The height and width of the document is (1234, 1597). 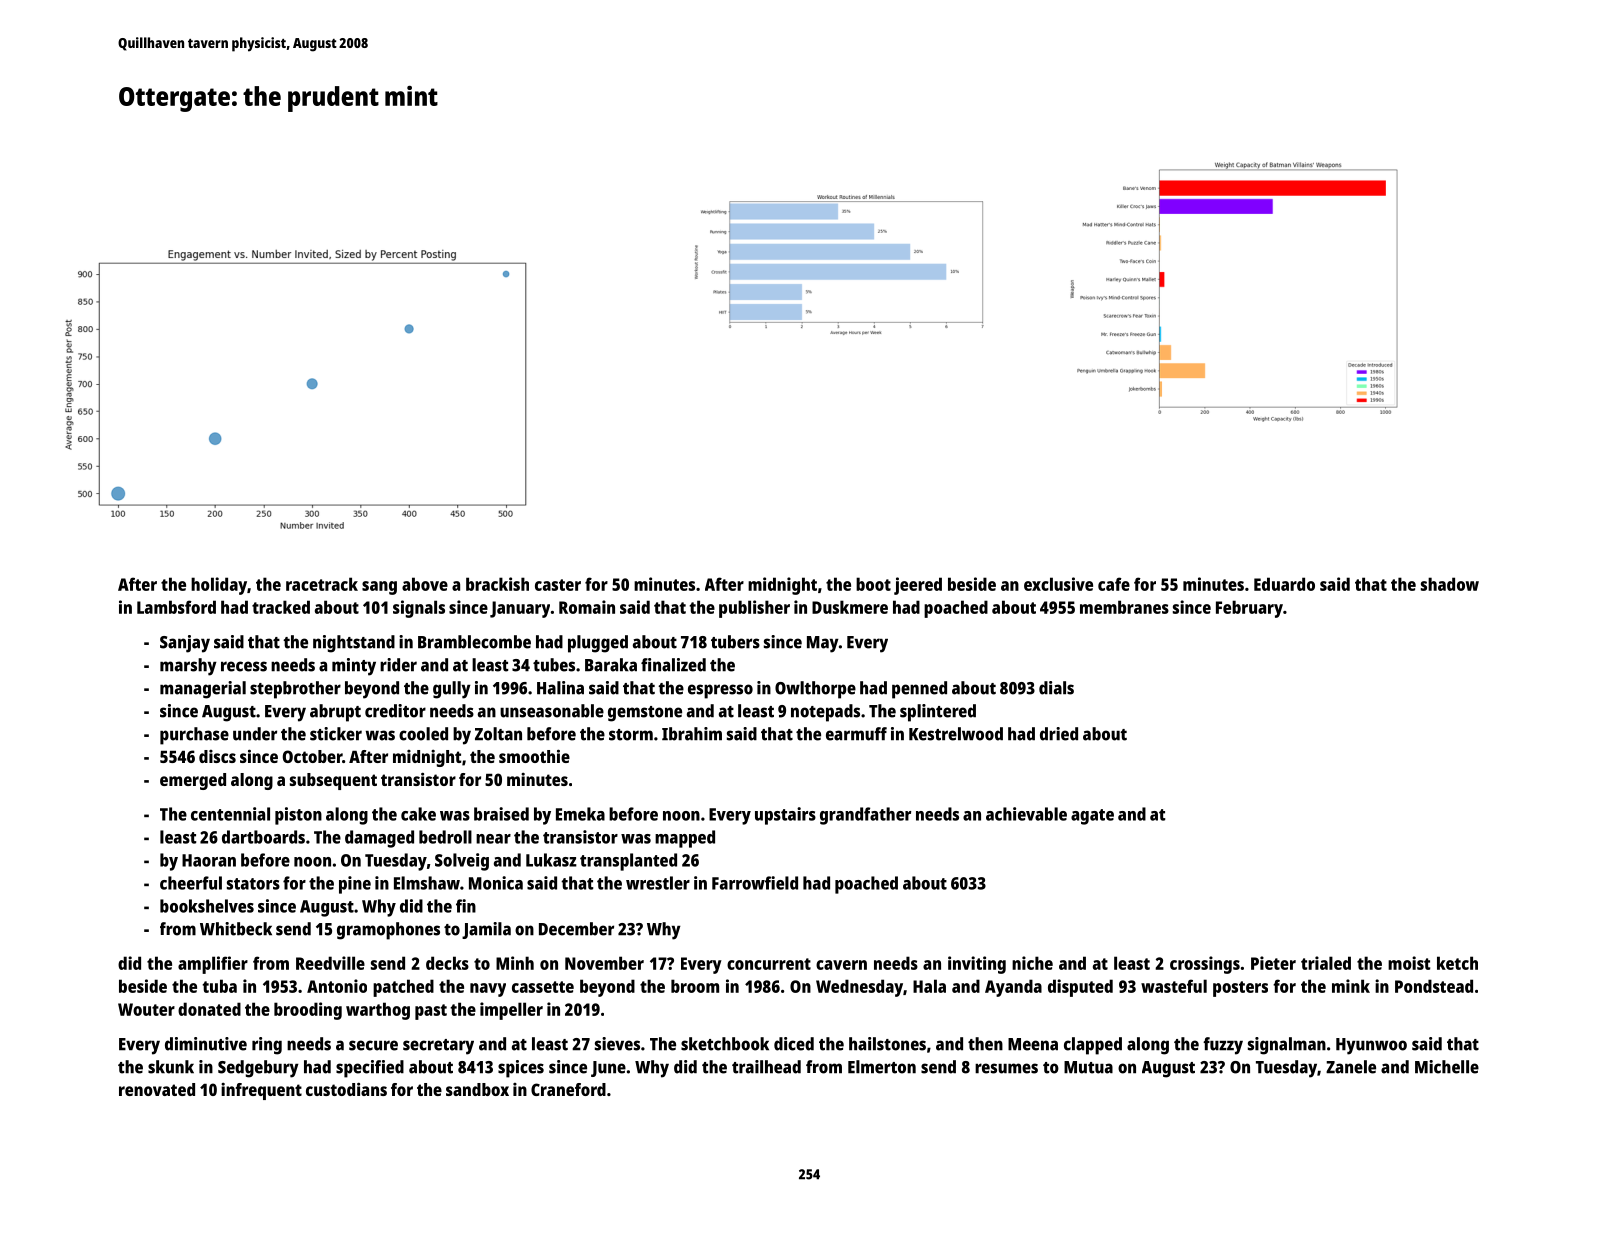 I want to click on shadow, so click(x=1450, y=584).
